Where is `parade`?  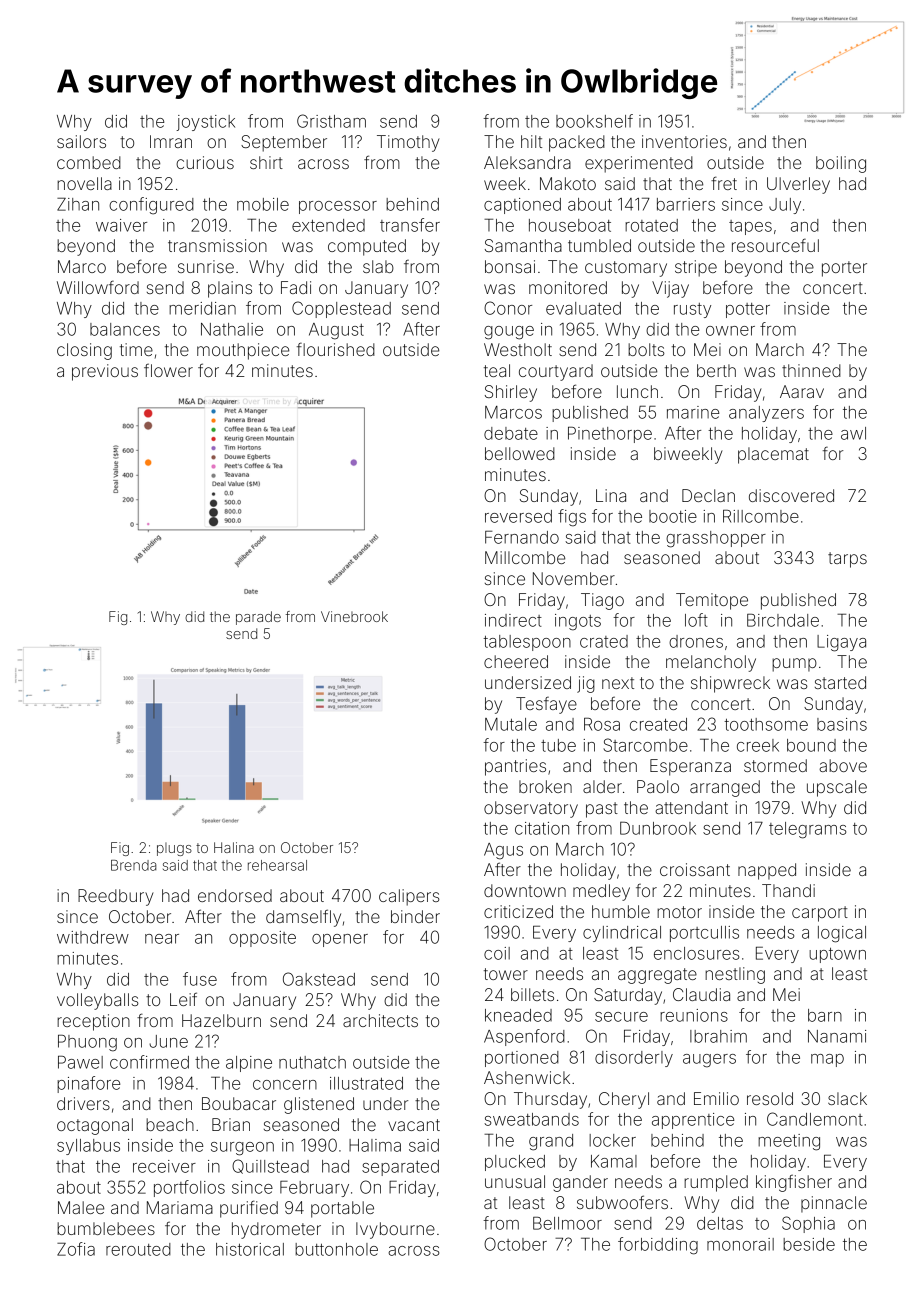
parade is located at coordinates (258, 618).
